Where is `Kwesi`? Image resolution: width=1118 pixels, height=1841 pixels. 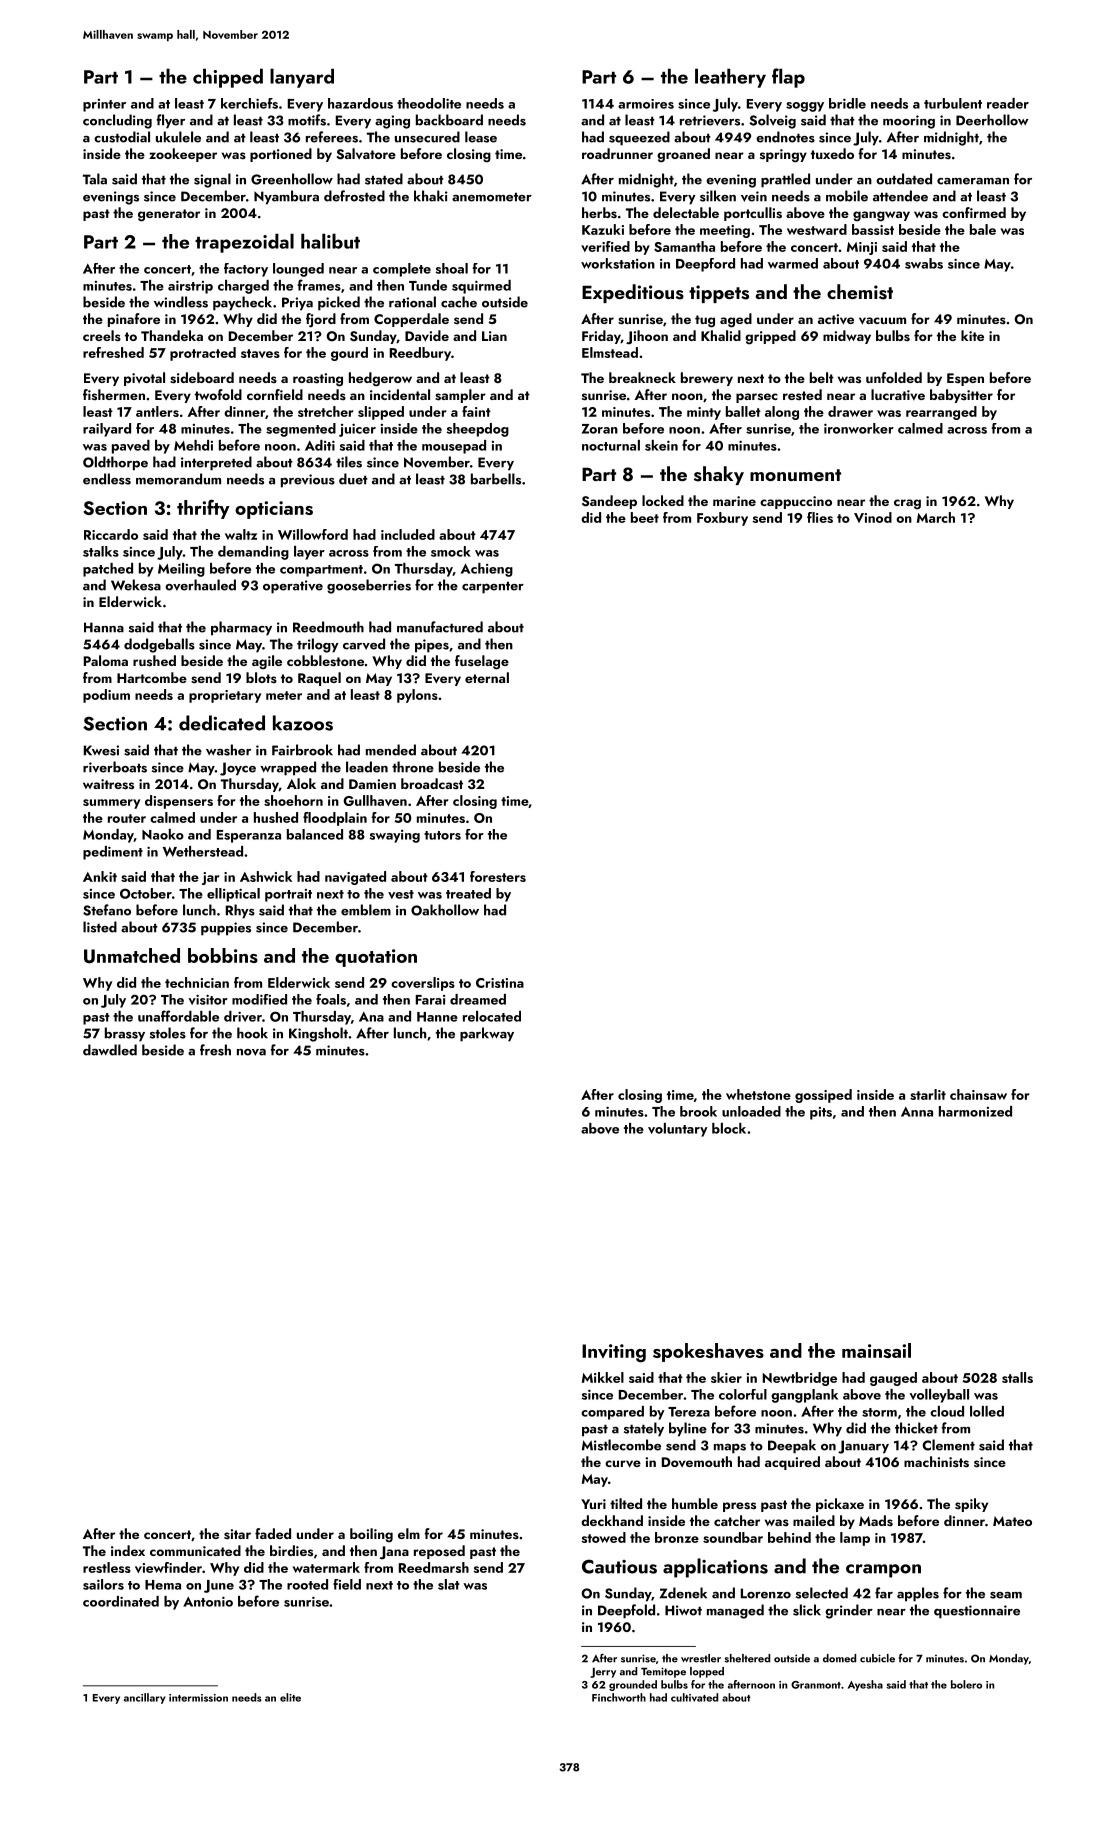
Kwesi is located at coordinates (101, 750).
